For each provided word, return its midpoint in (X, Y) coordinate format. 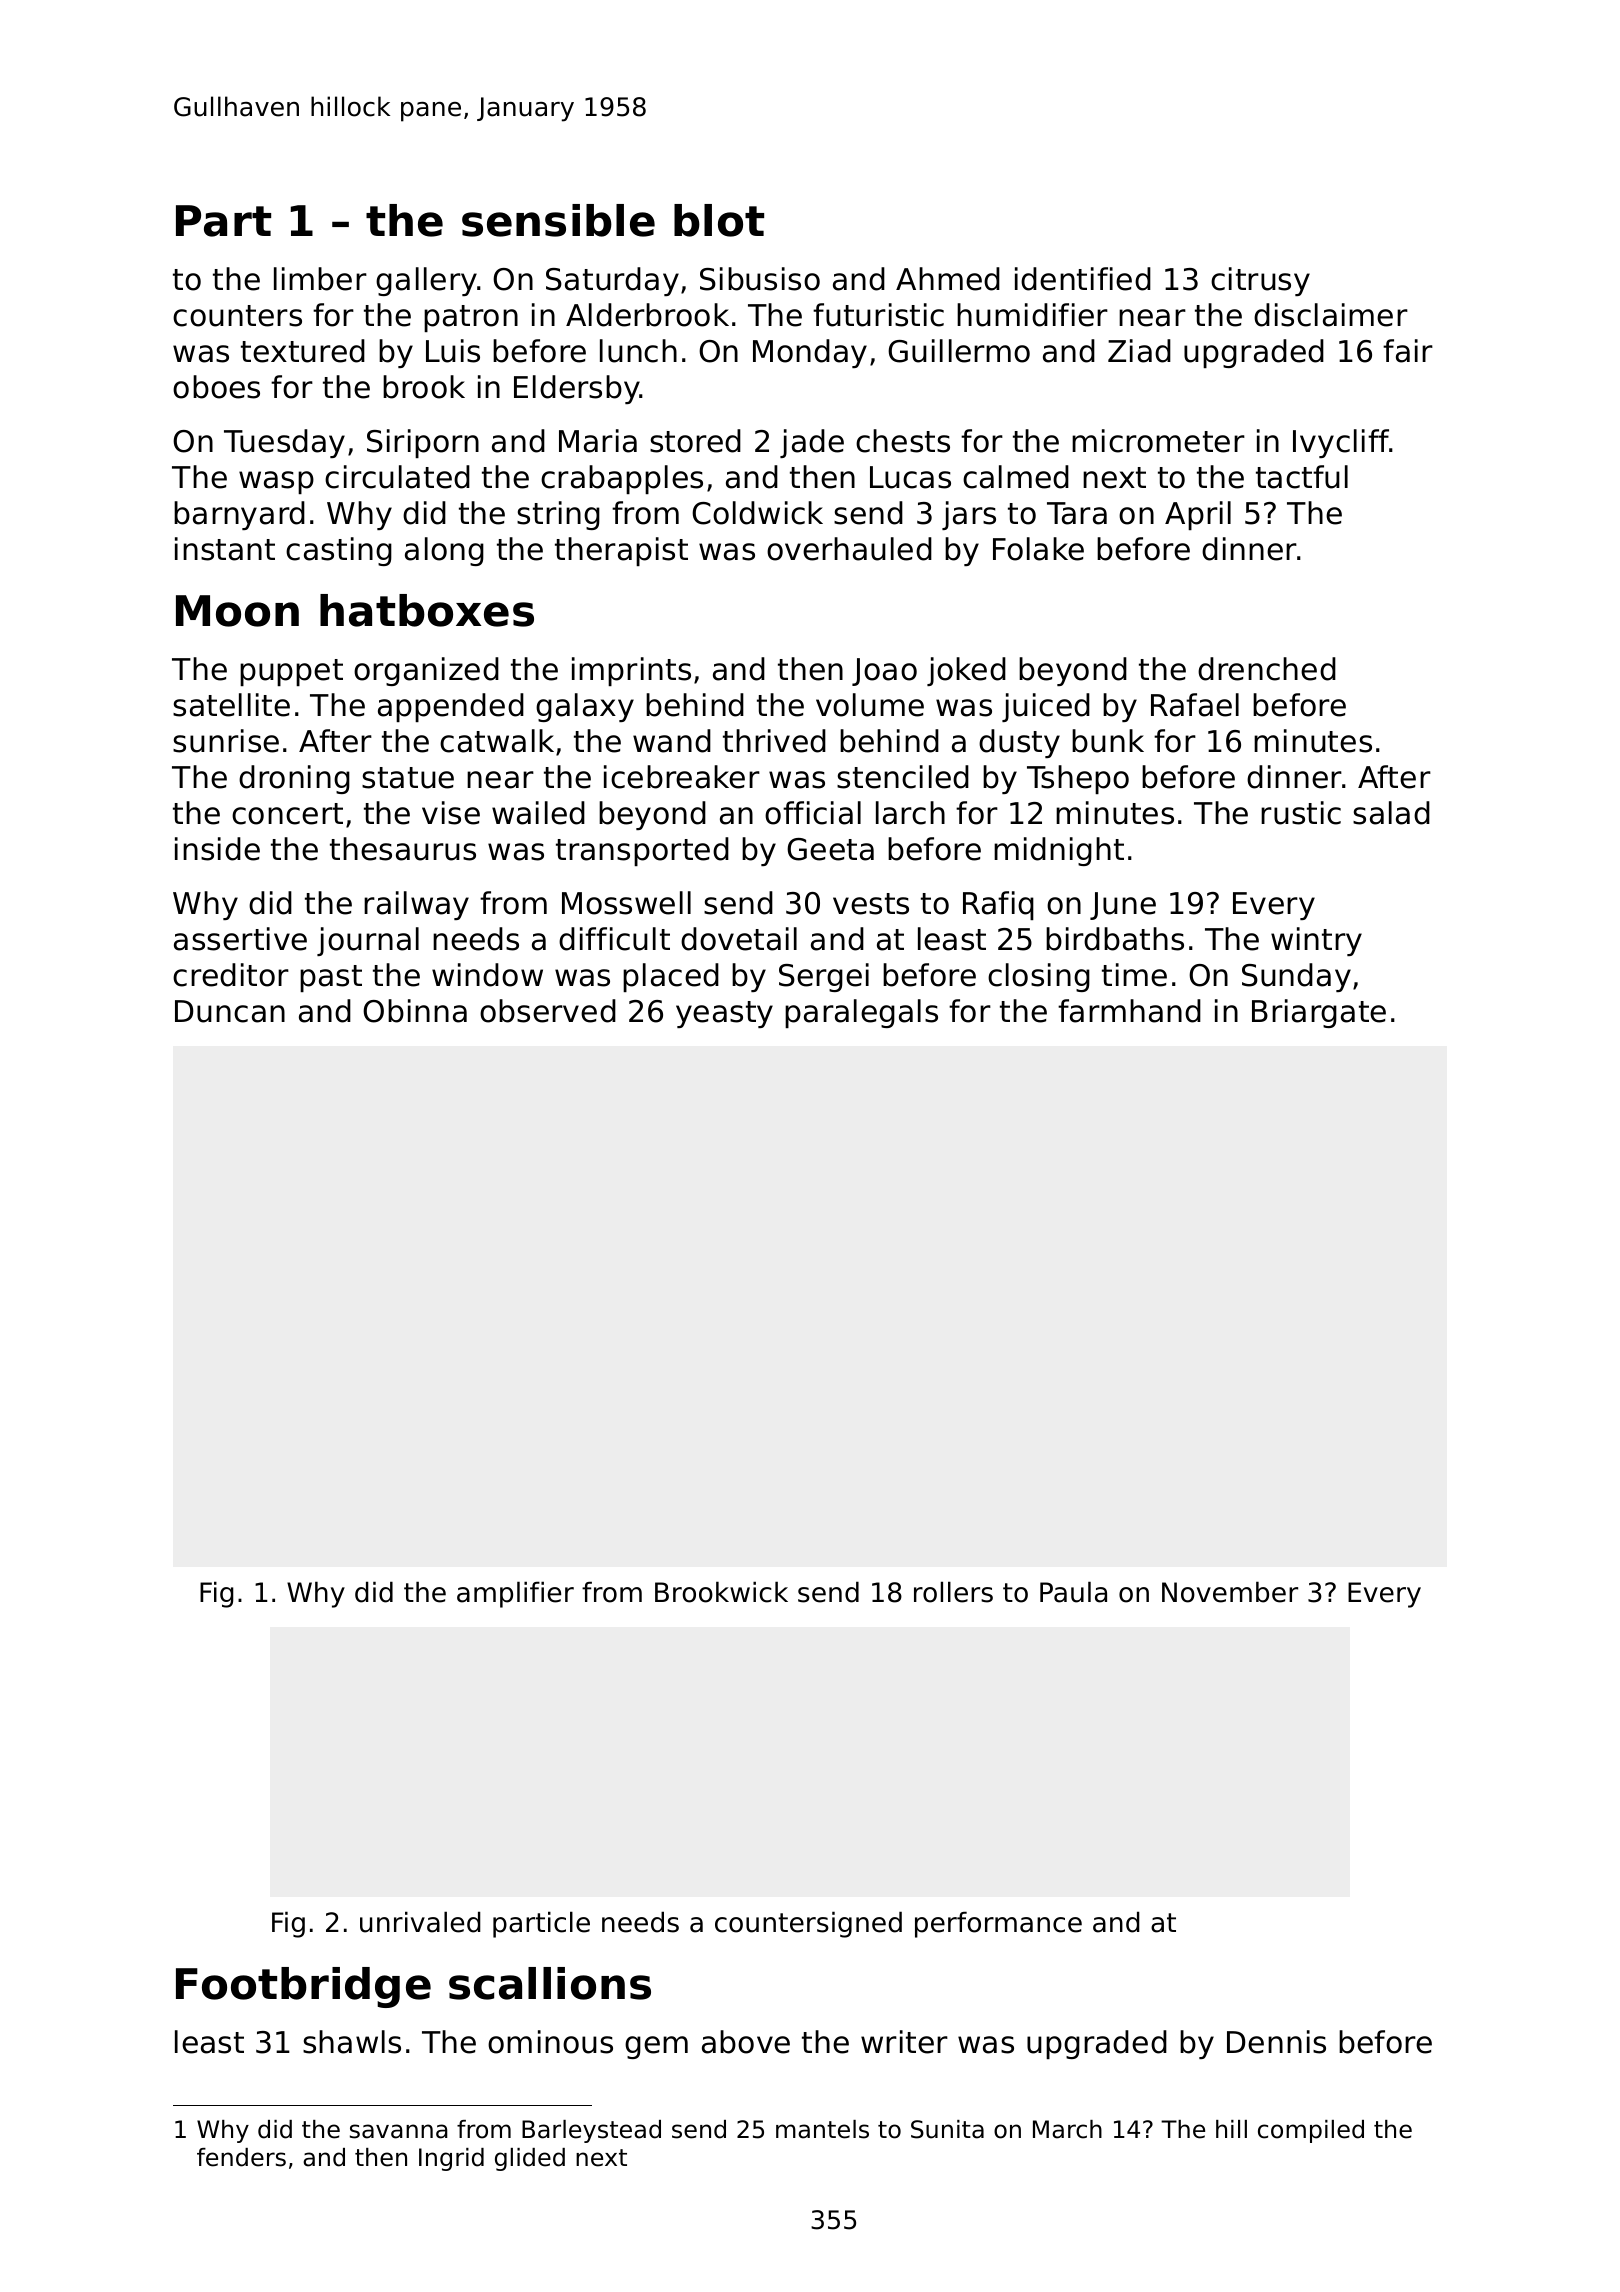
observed (548, 1011)
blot (719, 220)
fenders (241, 2157)
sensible (558, 220)
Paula (1073, 1592)
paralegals (861, 1013)
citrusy (1260, 281)
